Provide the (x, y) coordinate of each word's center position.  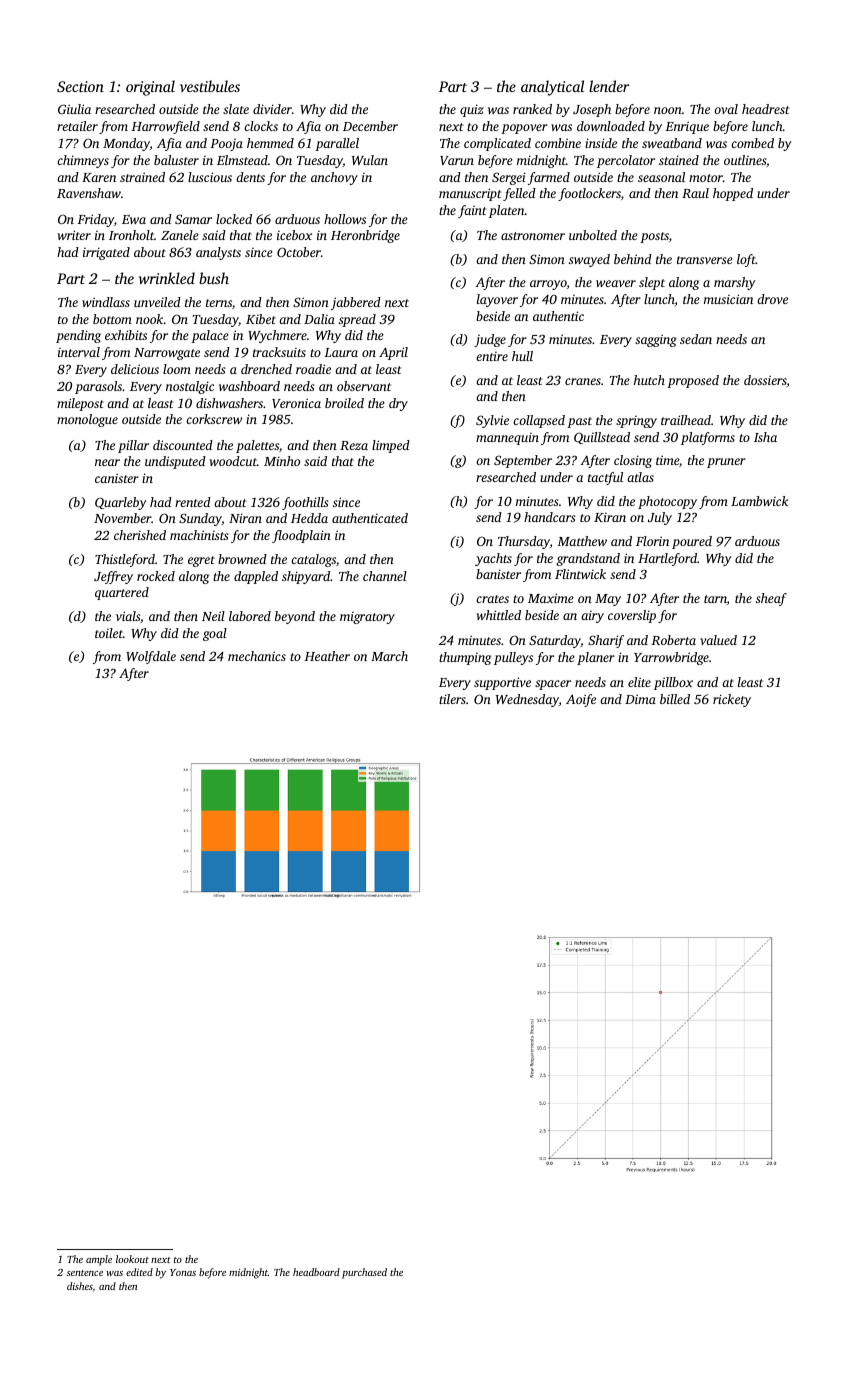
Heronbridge (365, 236)
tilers (452, 699)
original (150, 88)
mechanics (257, 656)
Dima (640, 699)
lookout (132, 1259)
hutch (649, 380)
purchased (364, 1273)
